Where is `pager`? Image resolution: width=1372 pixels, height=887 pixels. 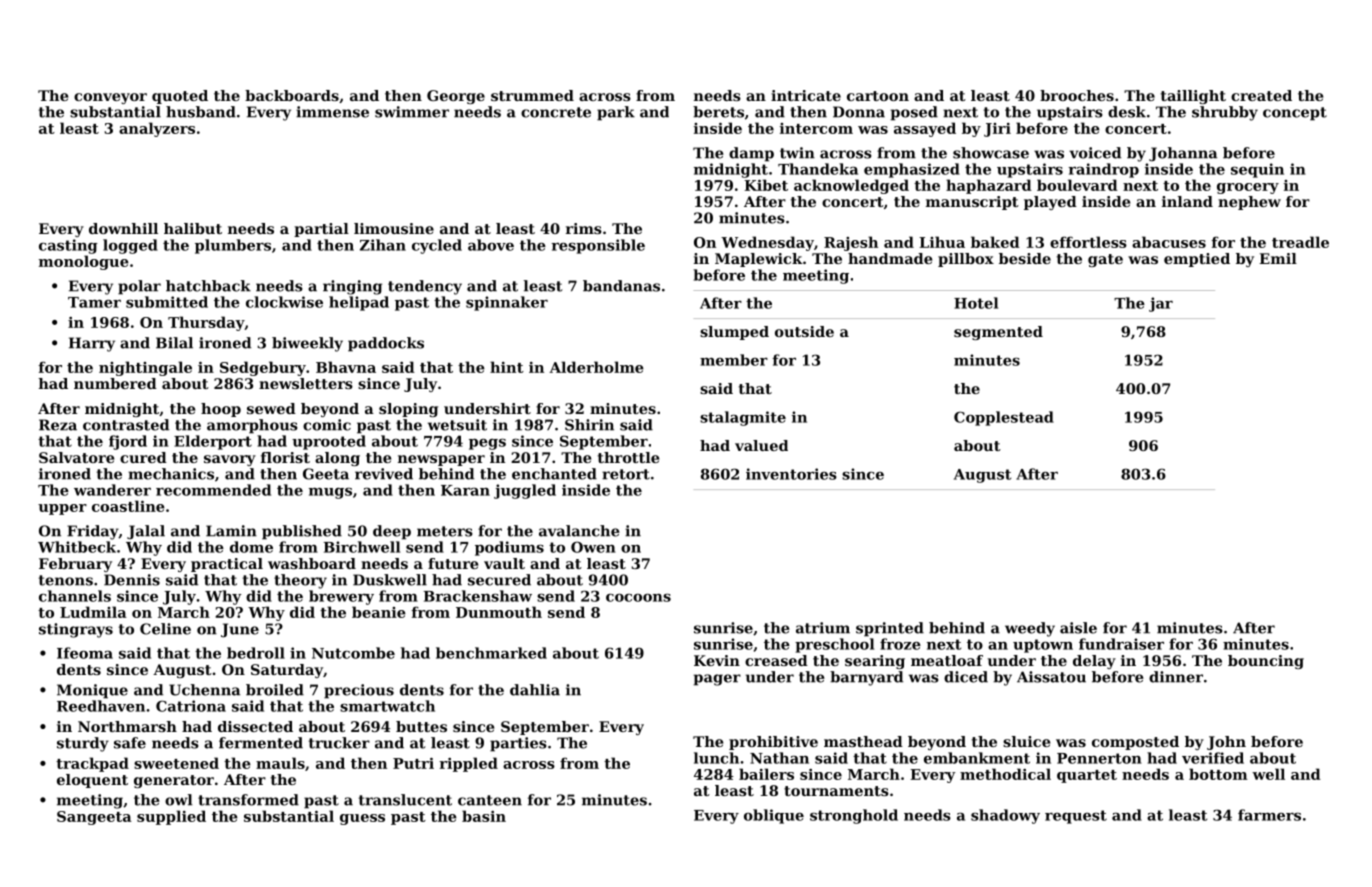 pager is located at coordinates (717, 680).
